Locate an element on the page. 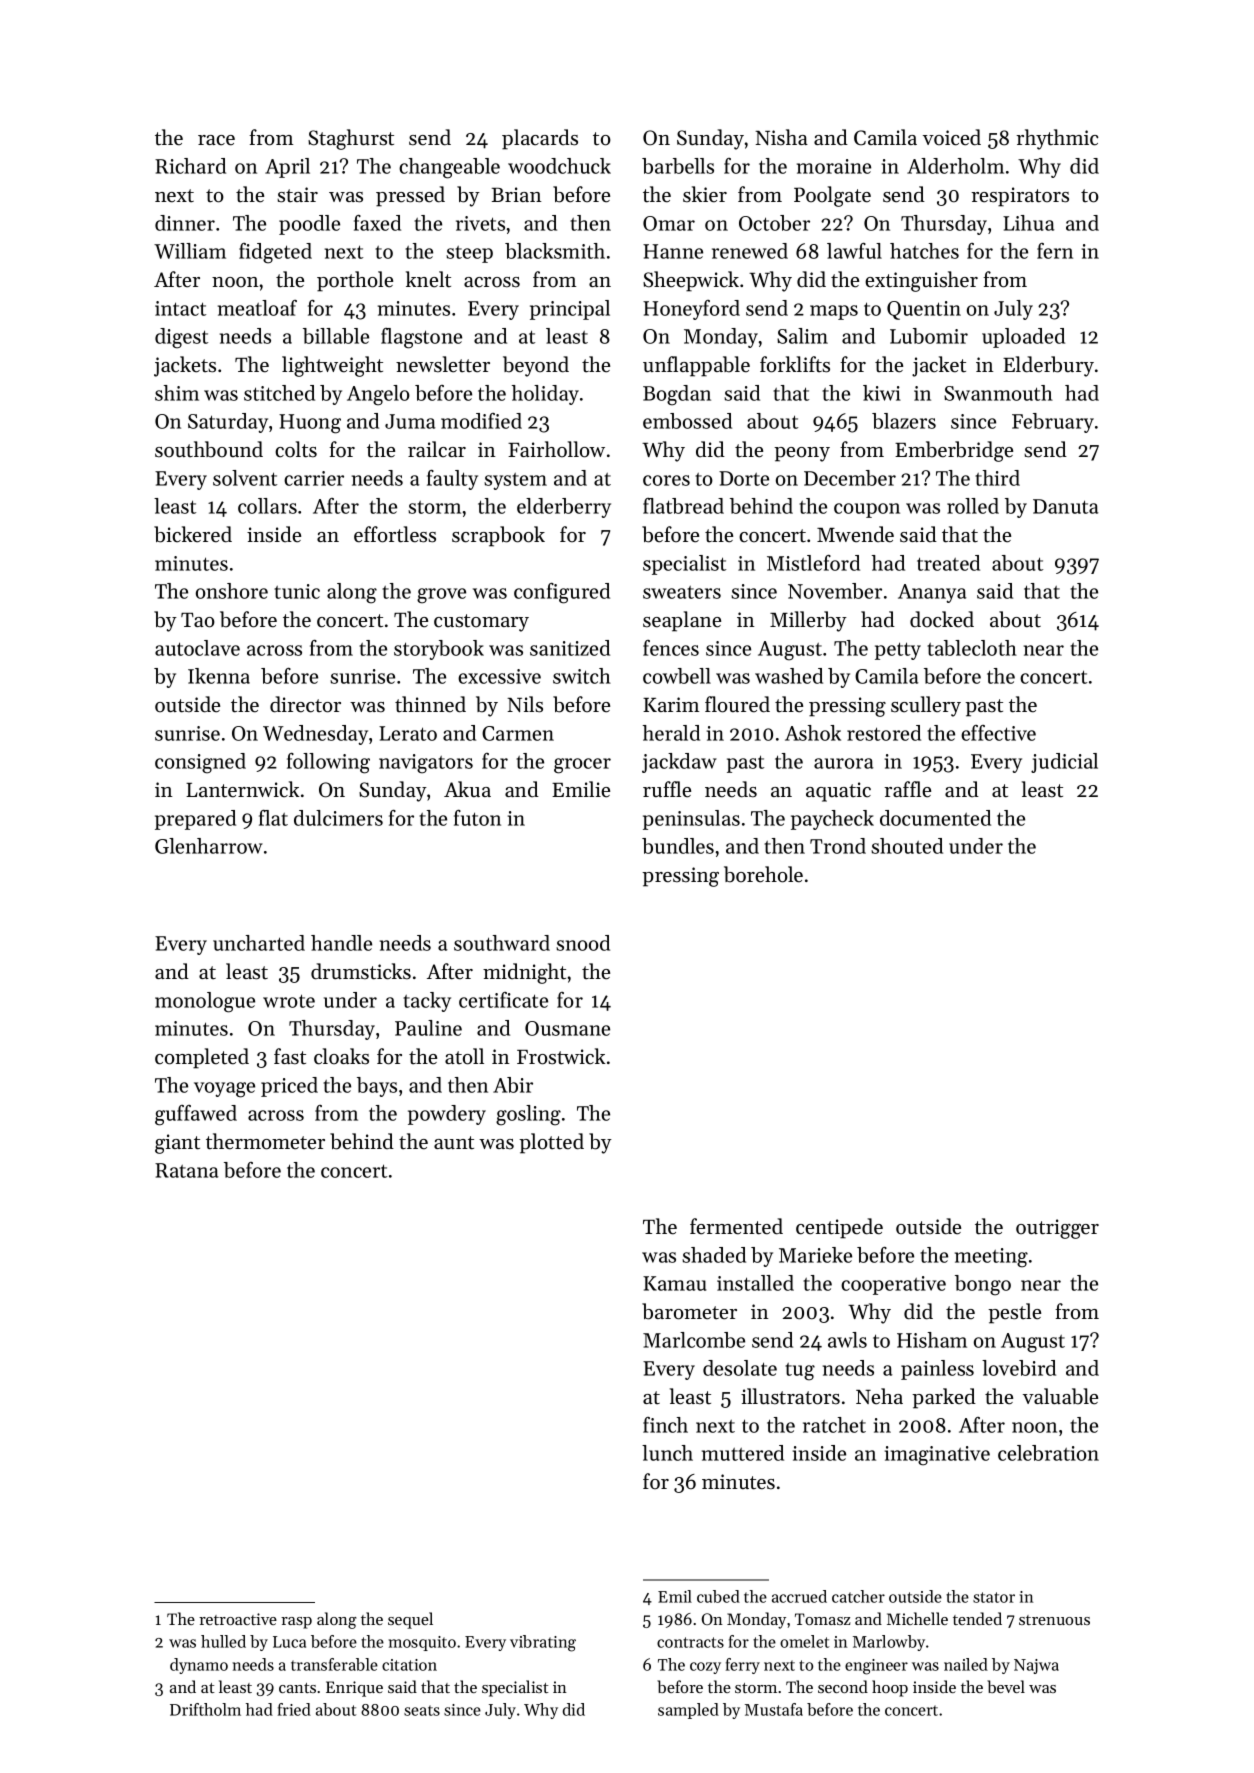 The height and width of the document is (1773, 1254). fast is located at coordinates (290, 1056).
